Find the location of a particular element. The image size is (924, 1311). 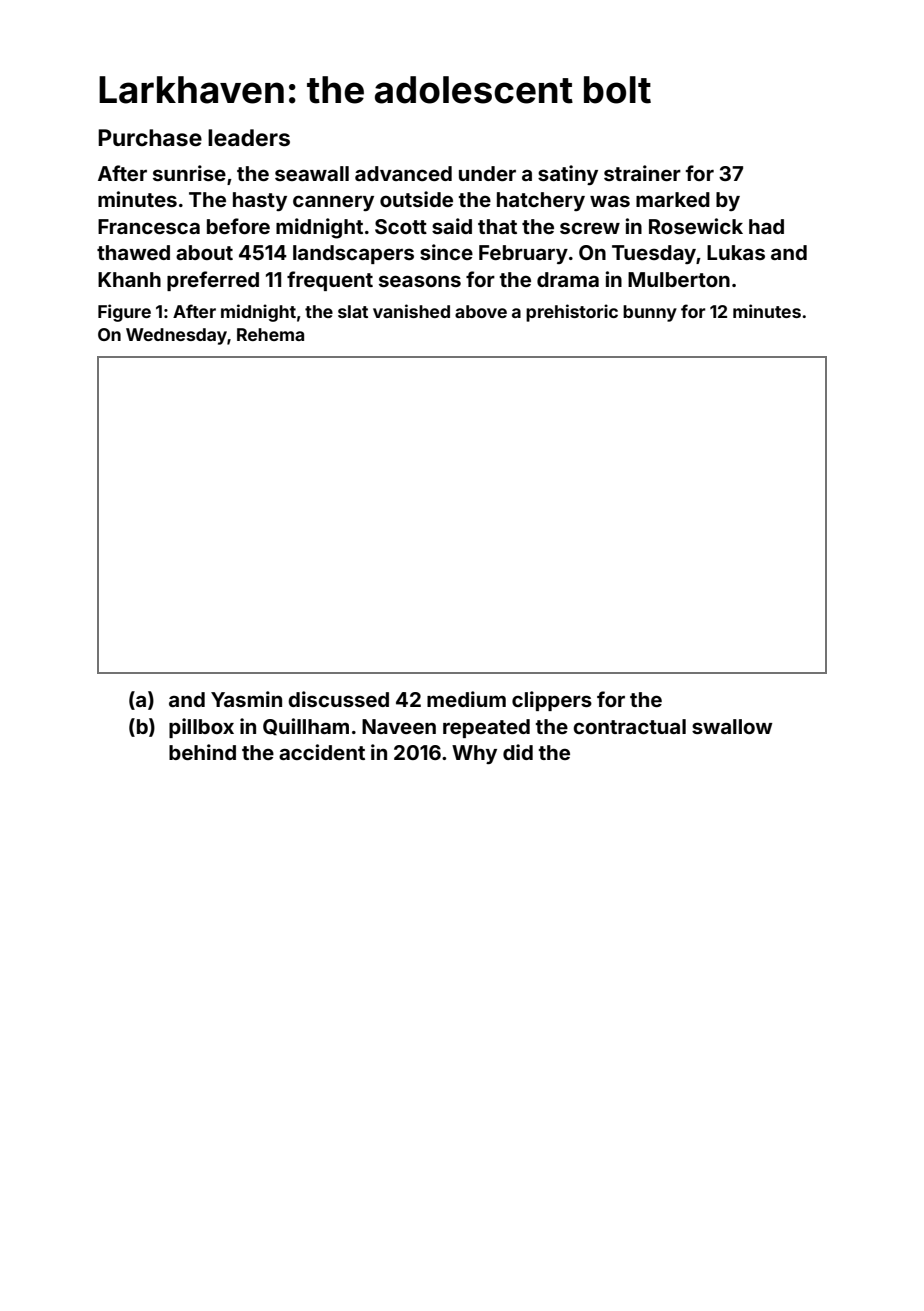

behind is located at coordinates (202, 752).
